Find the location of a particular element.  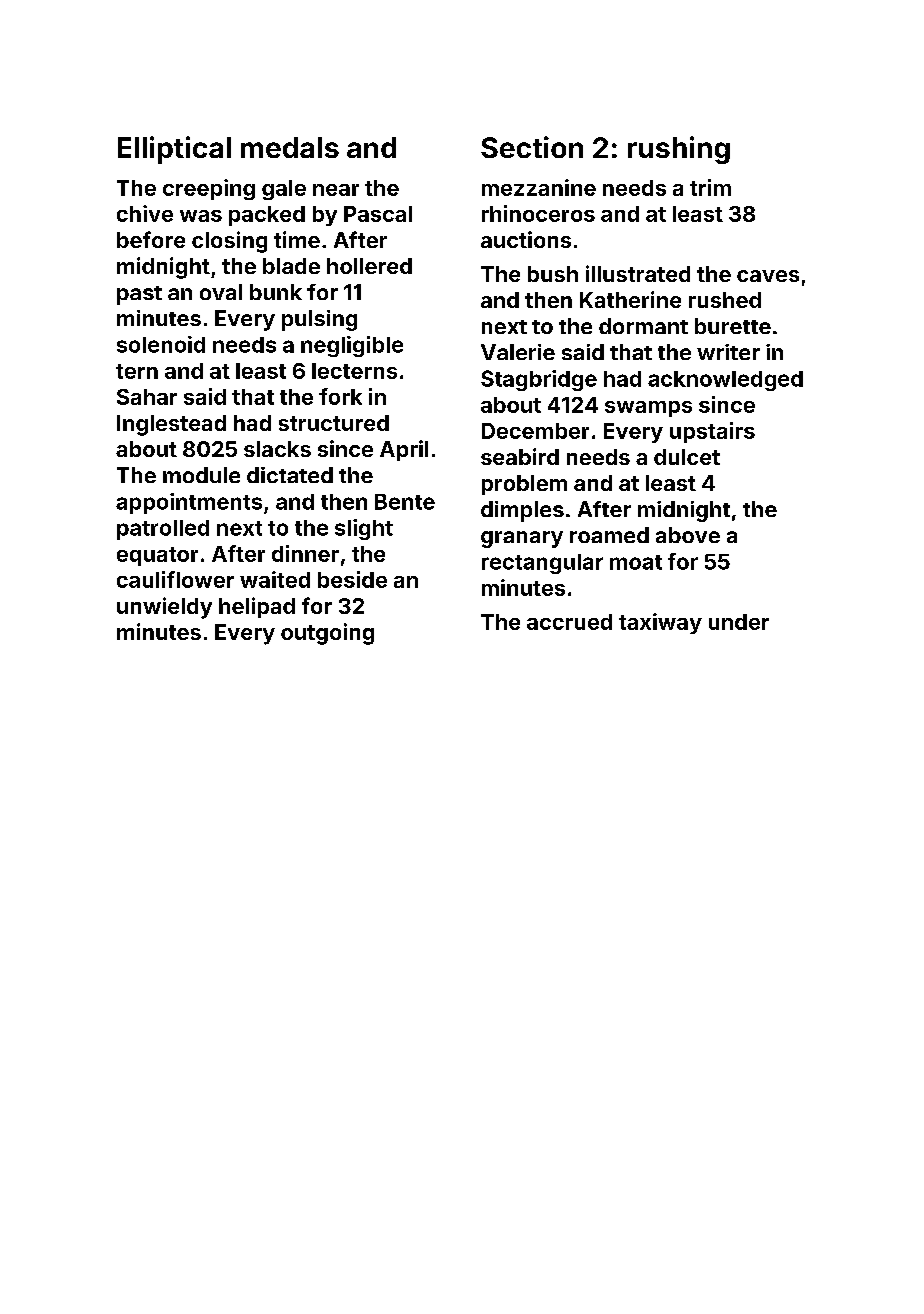

Pascal is located at coordinates (378, 214).
